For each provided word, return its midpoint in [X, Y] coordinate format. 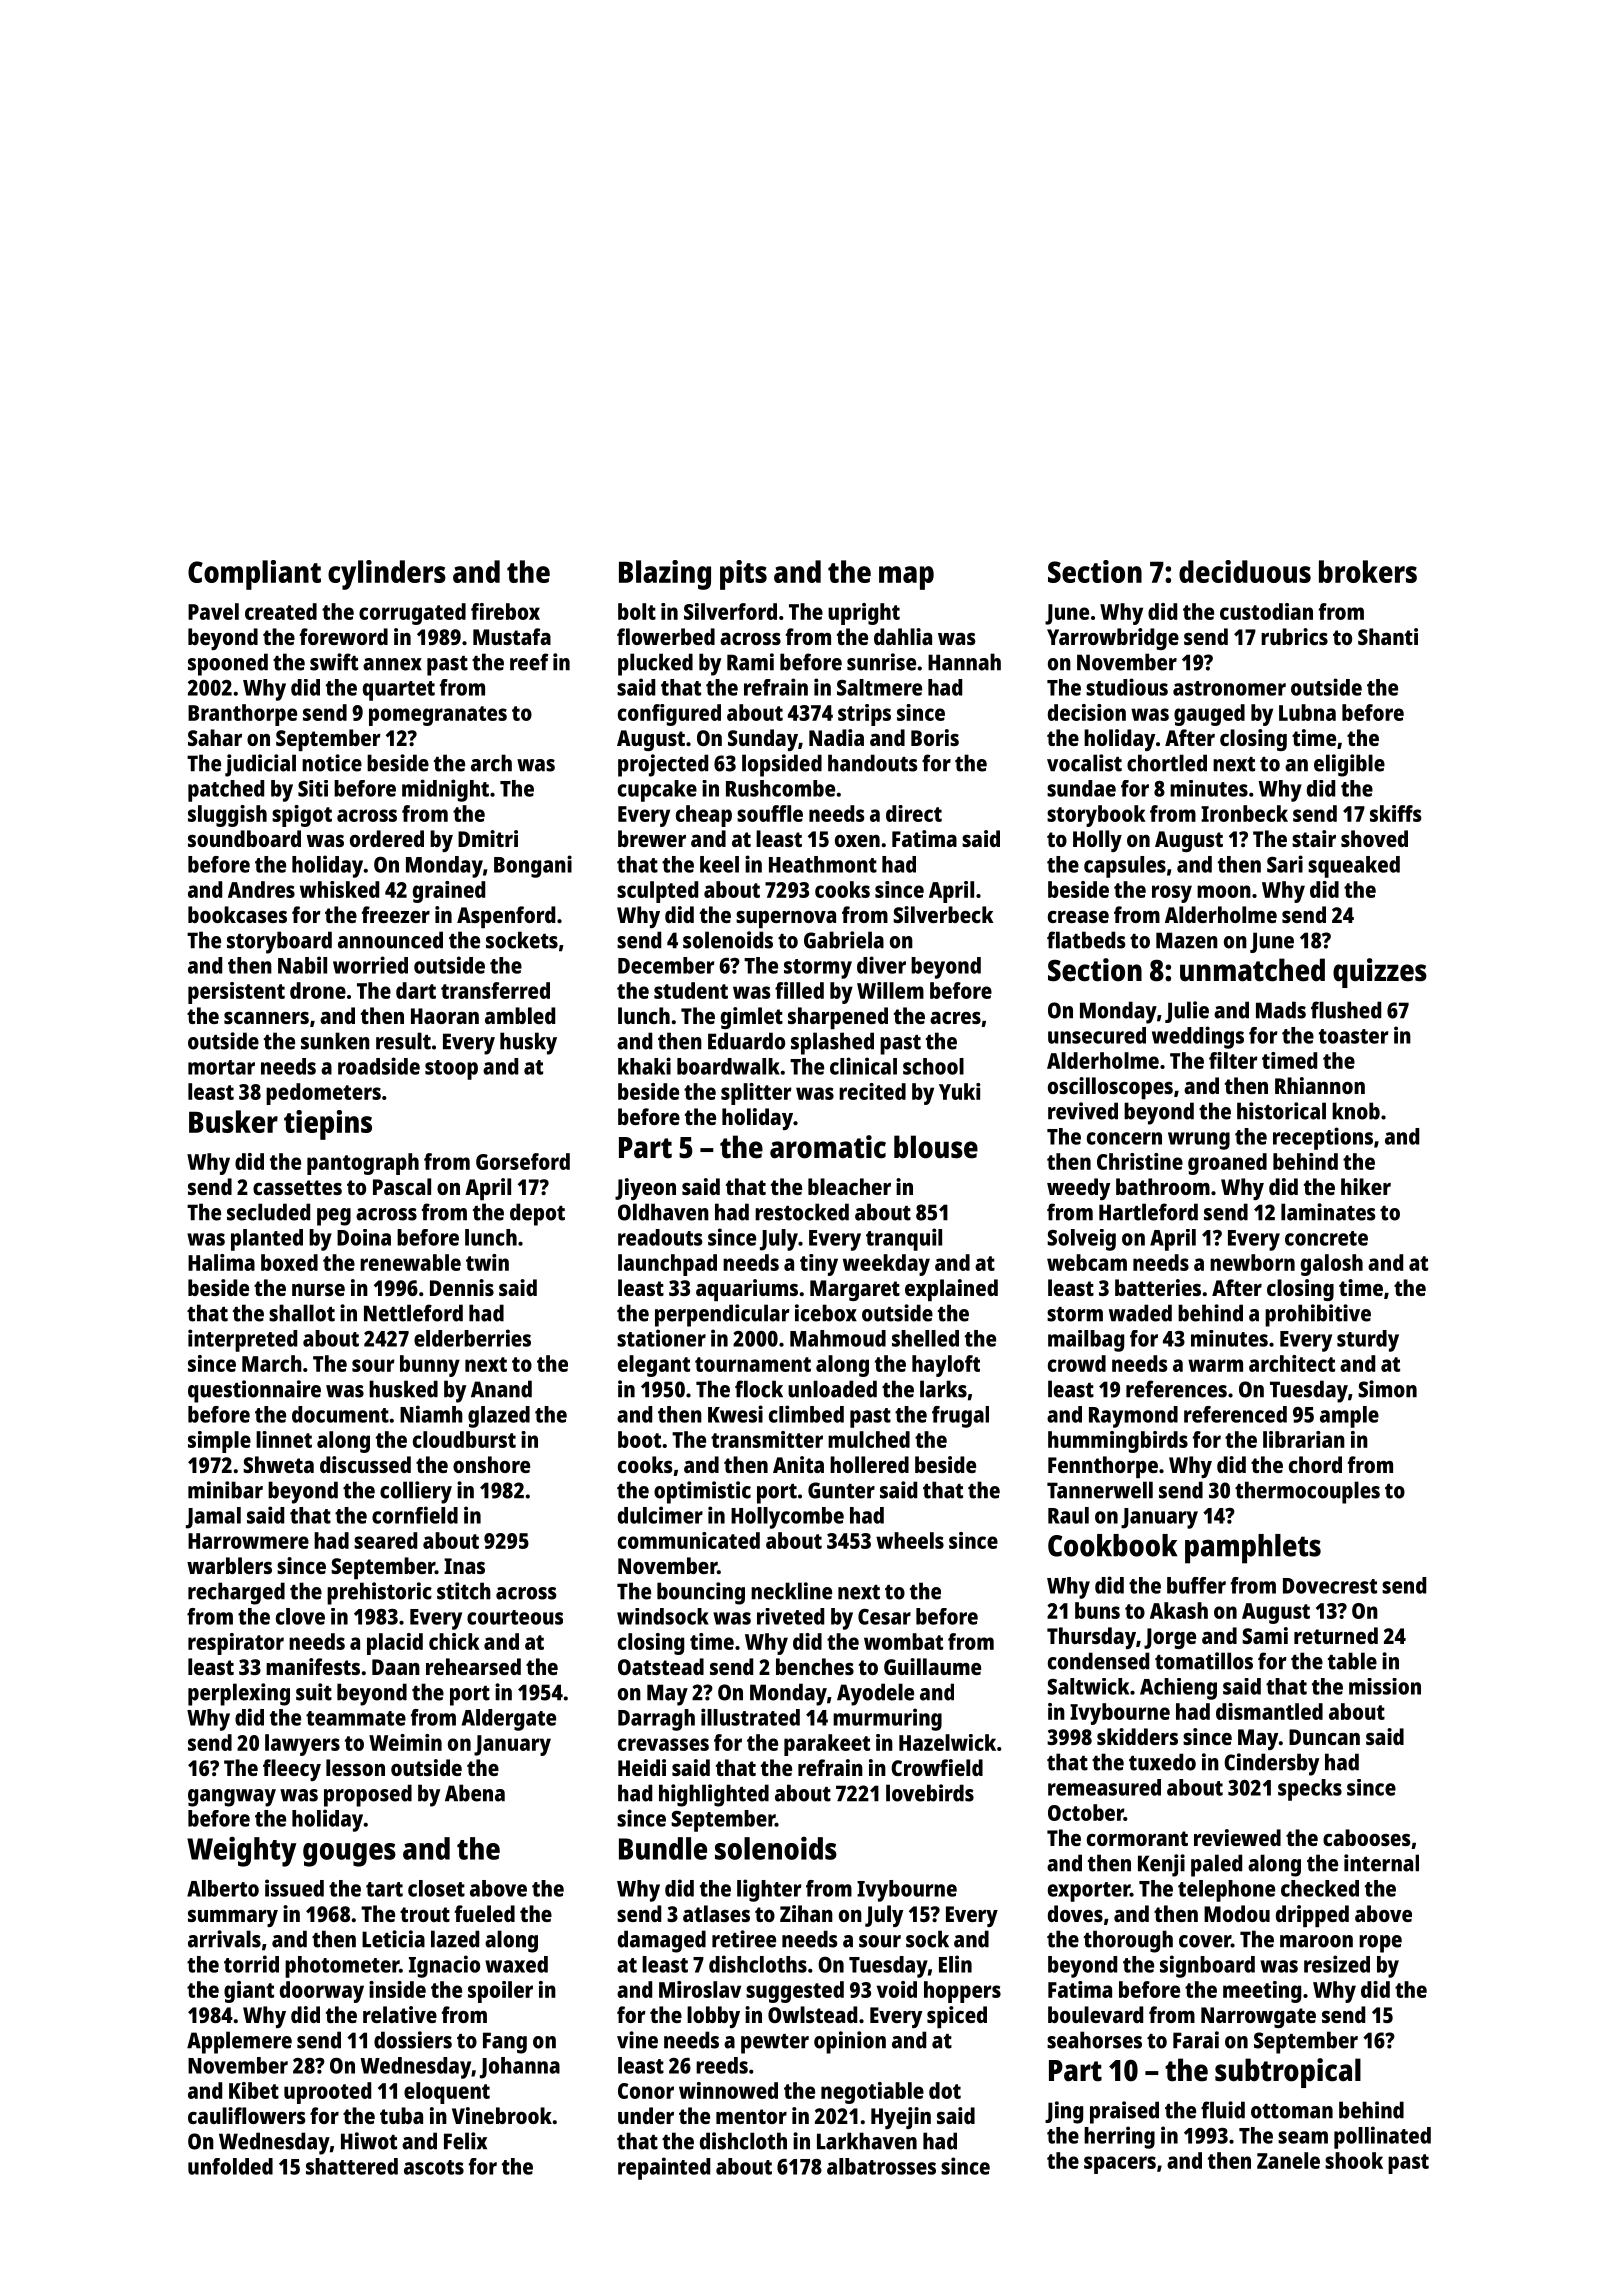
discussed [365, 1464]
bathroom [1163, 1186]
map [906, 578]
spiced [957, 2017]
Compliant [254, 575]
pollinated [1382, 2137]
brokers [1368, 571]
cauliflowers [247, 2115]
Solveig [1081, 1240]
